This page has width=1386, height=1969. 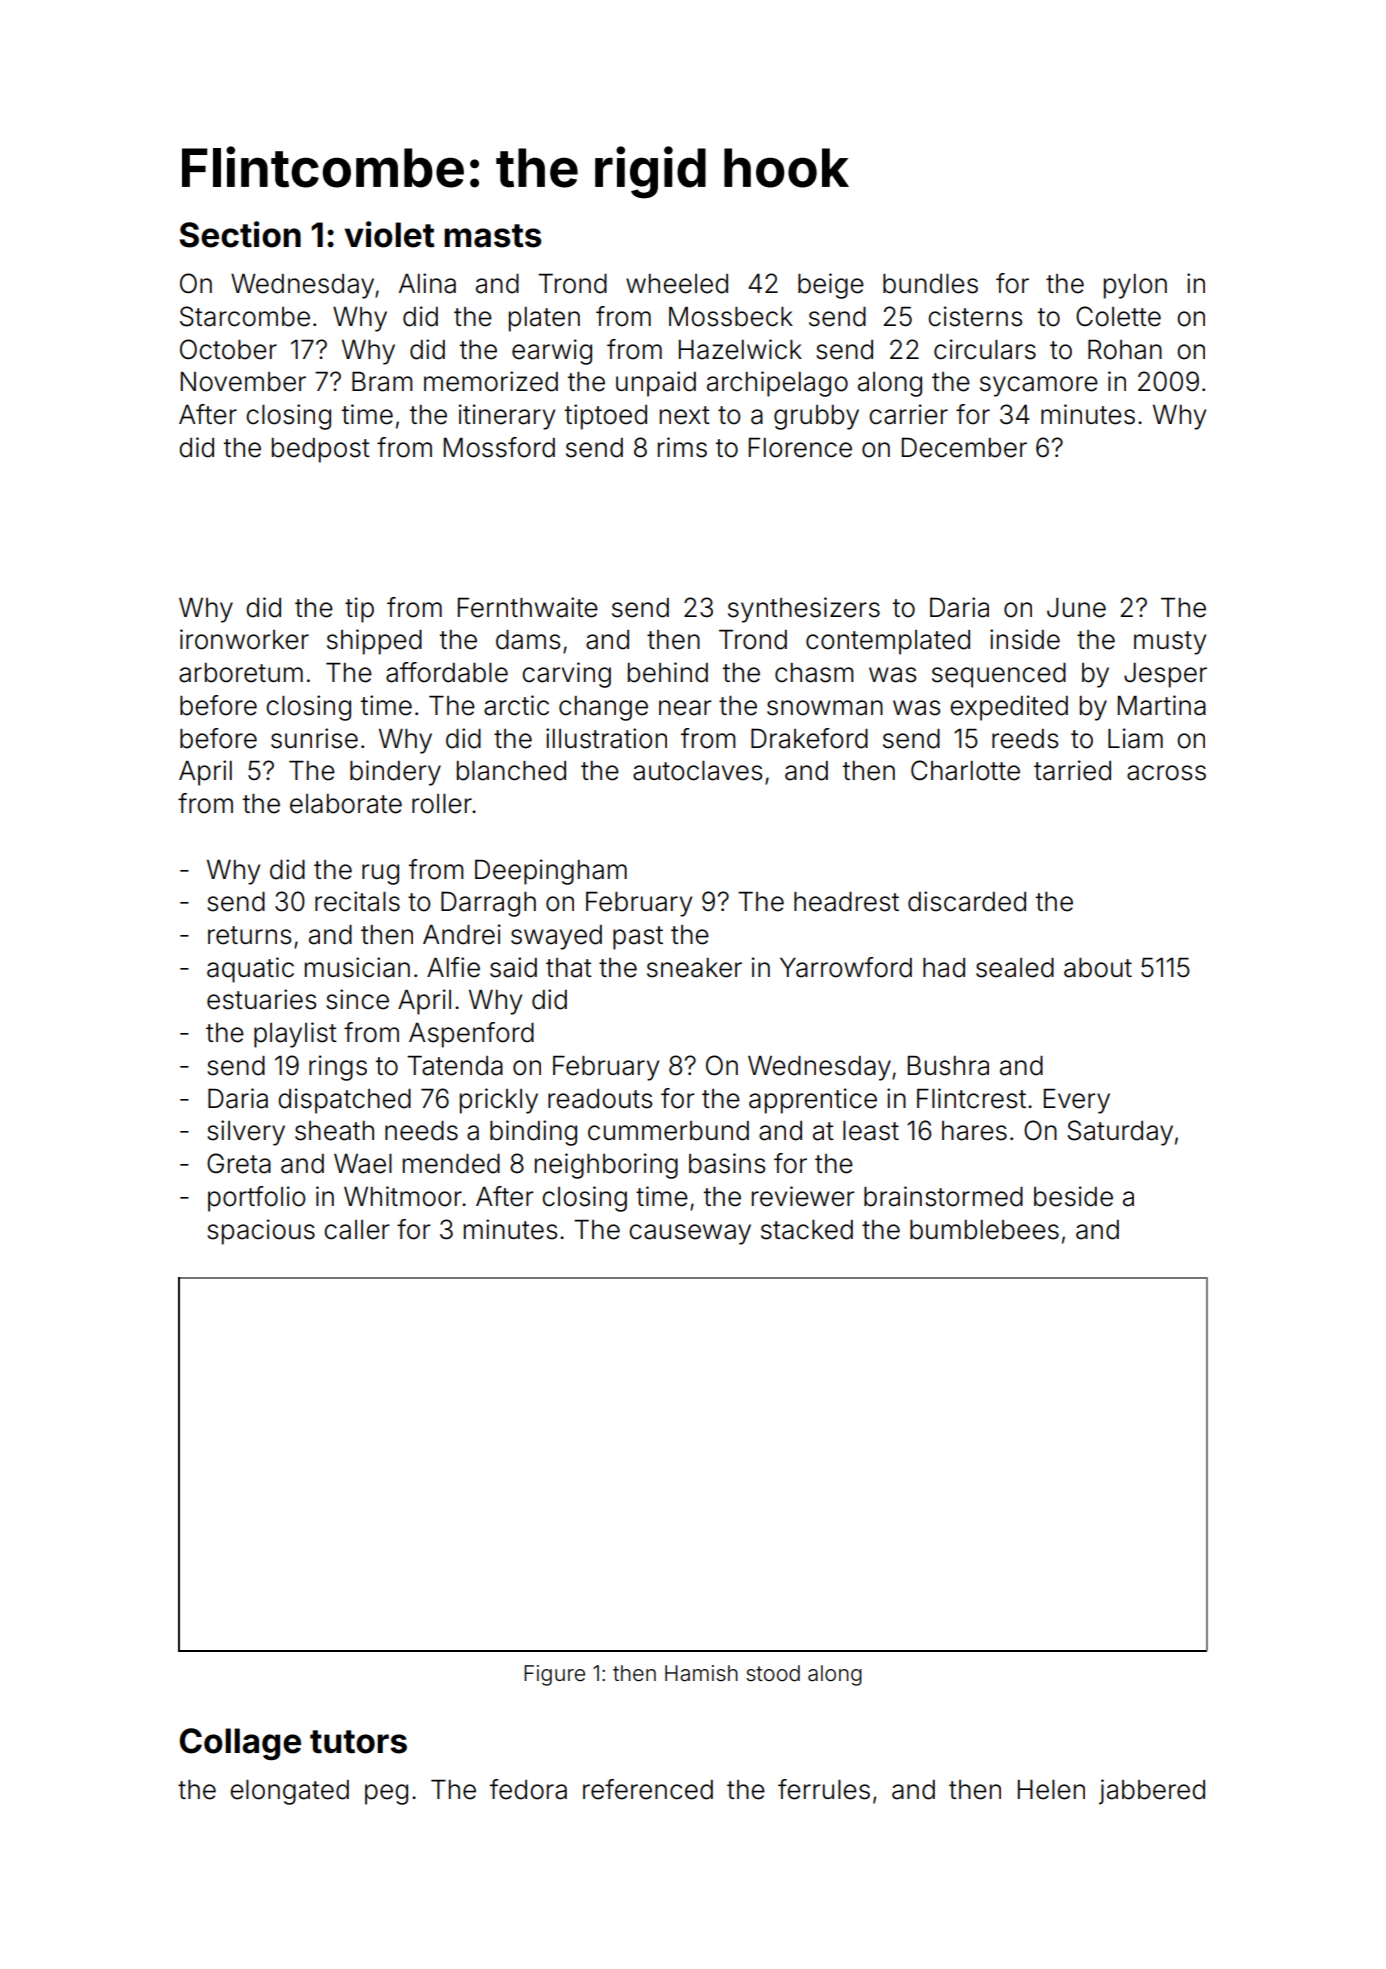 I want to click on across, so click(x=1166, y=773).
